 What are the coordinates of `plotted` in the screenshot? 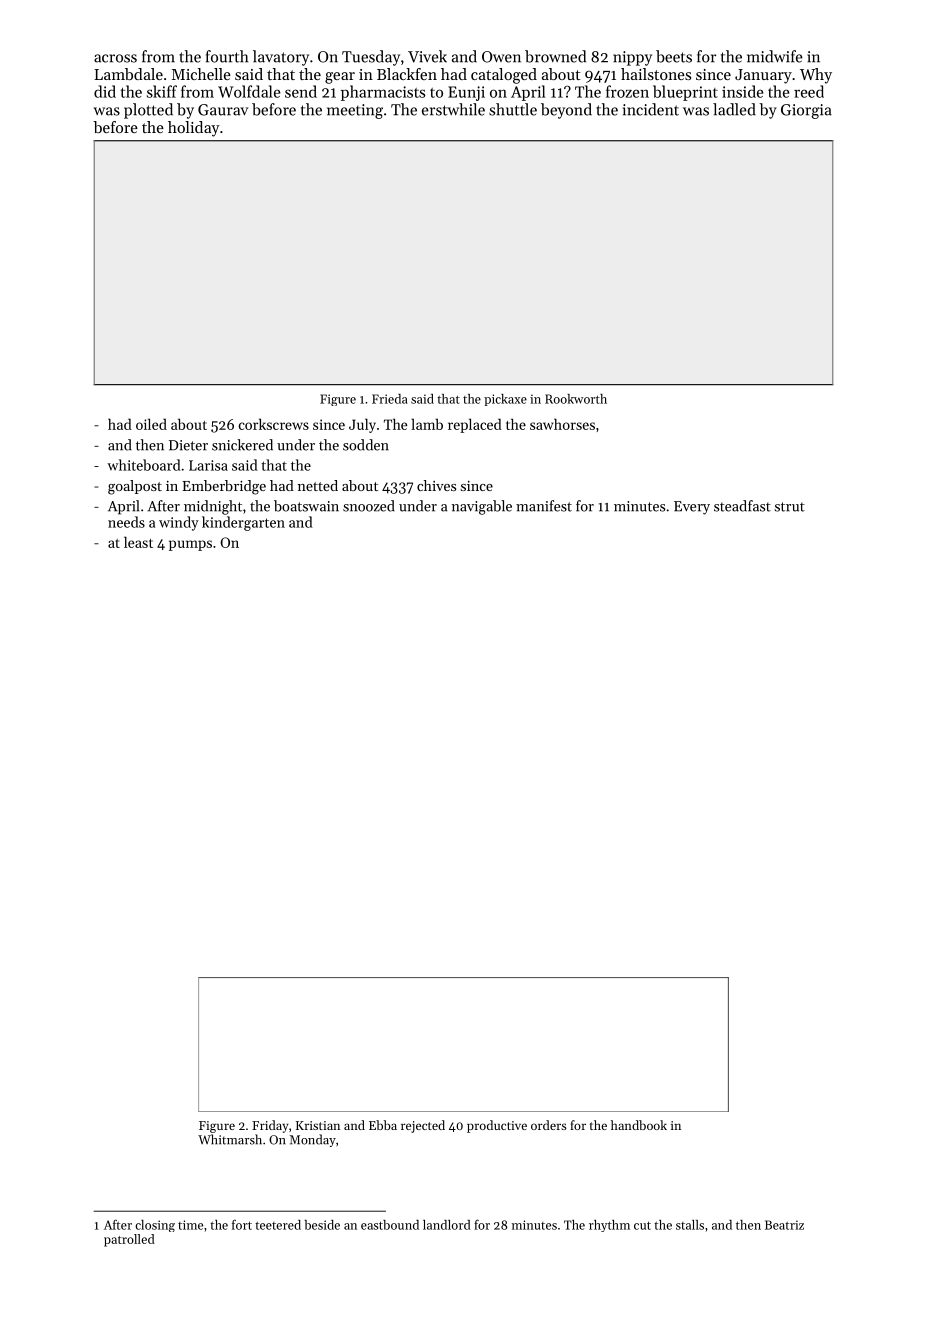 It's located at (148, 111).
